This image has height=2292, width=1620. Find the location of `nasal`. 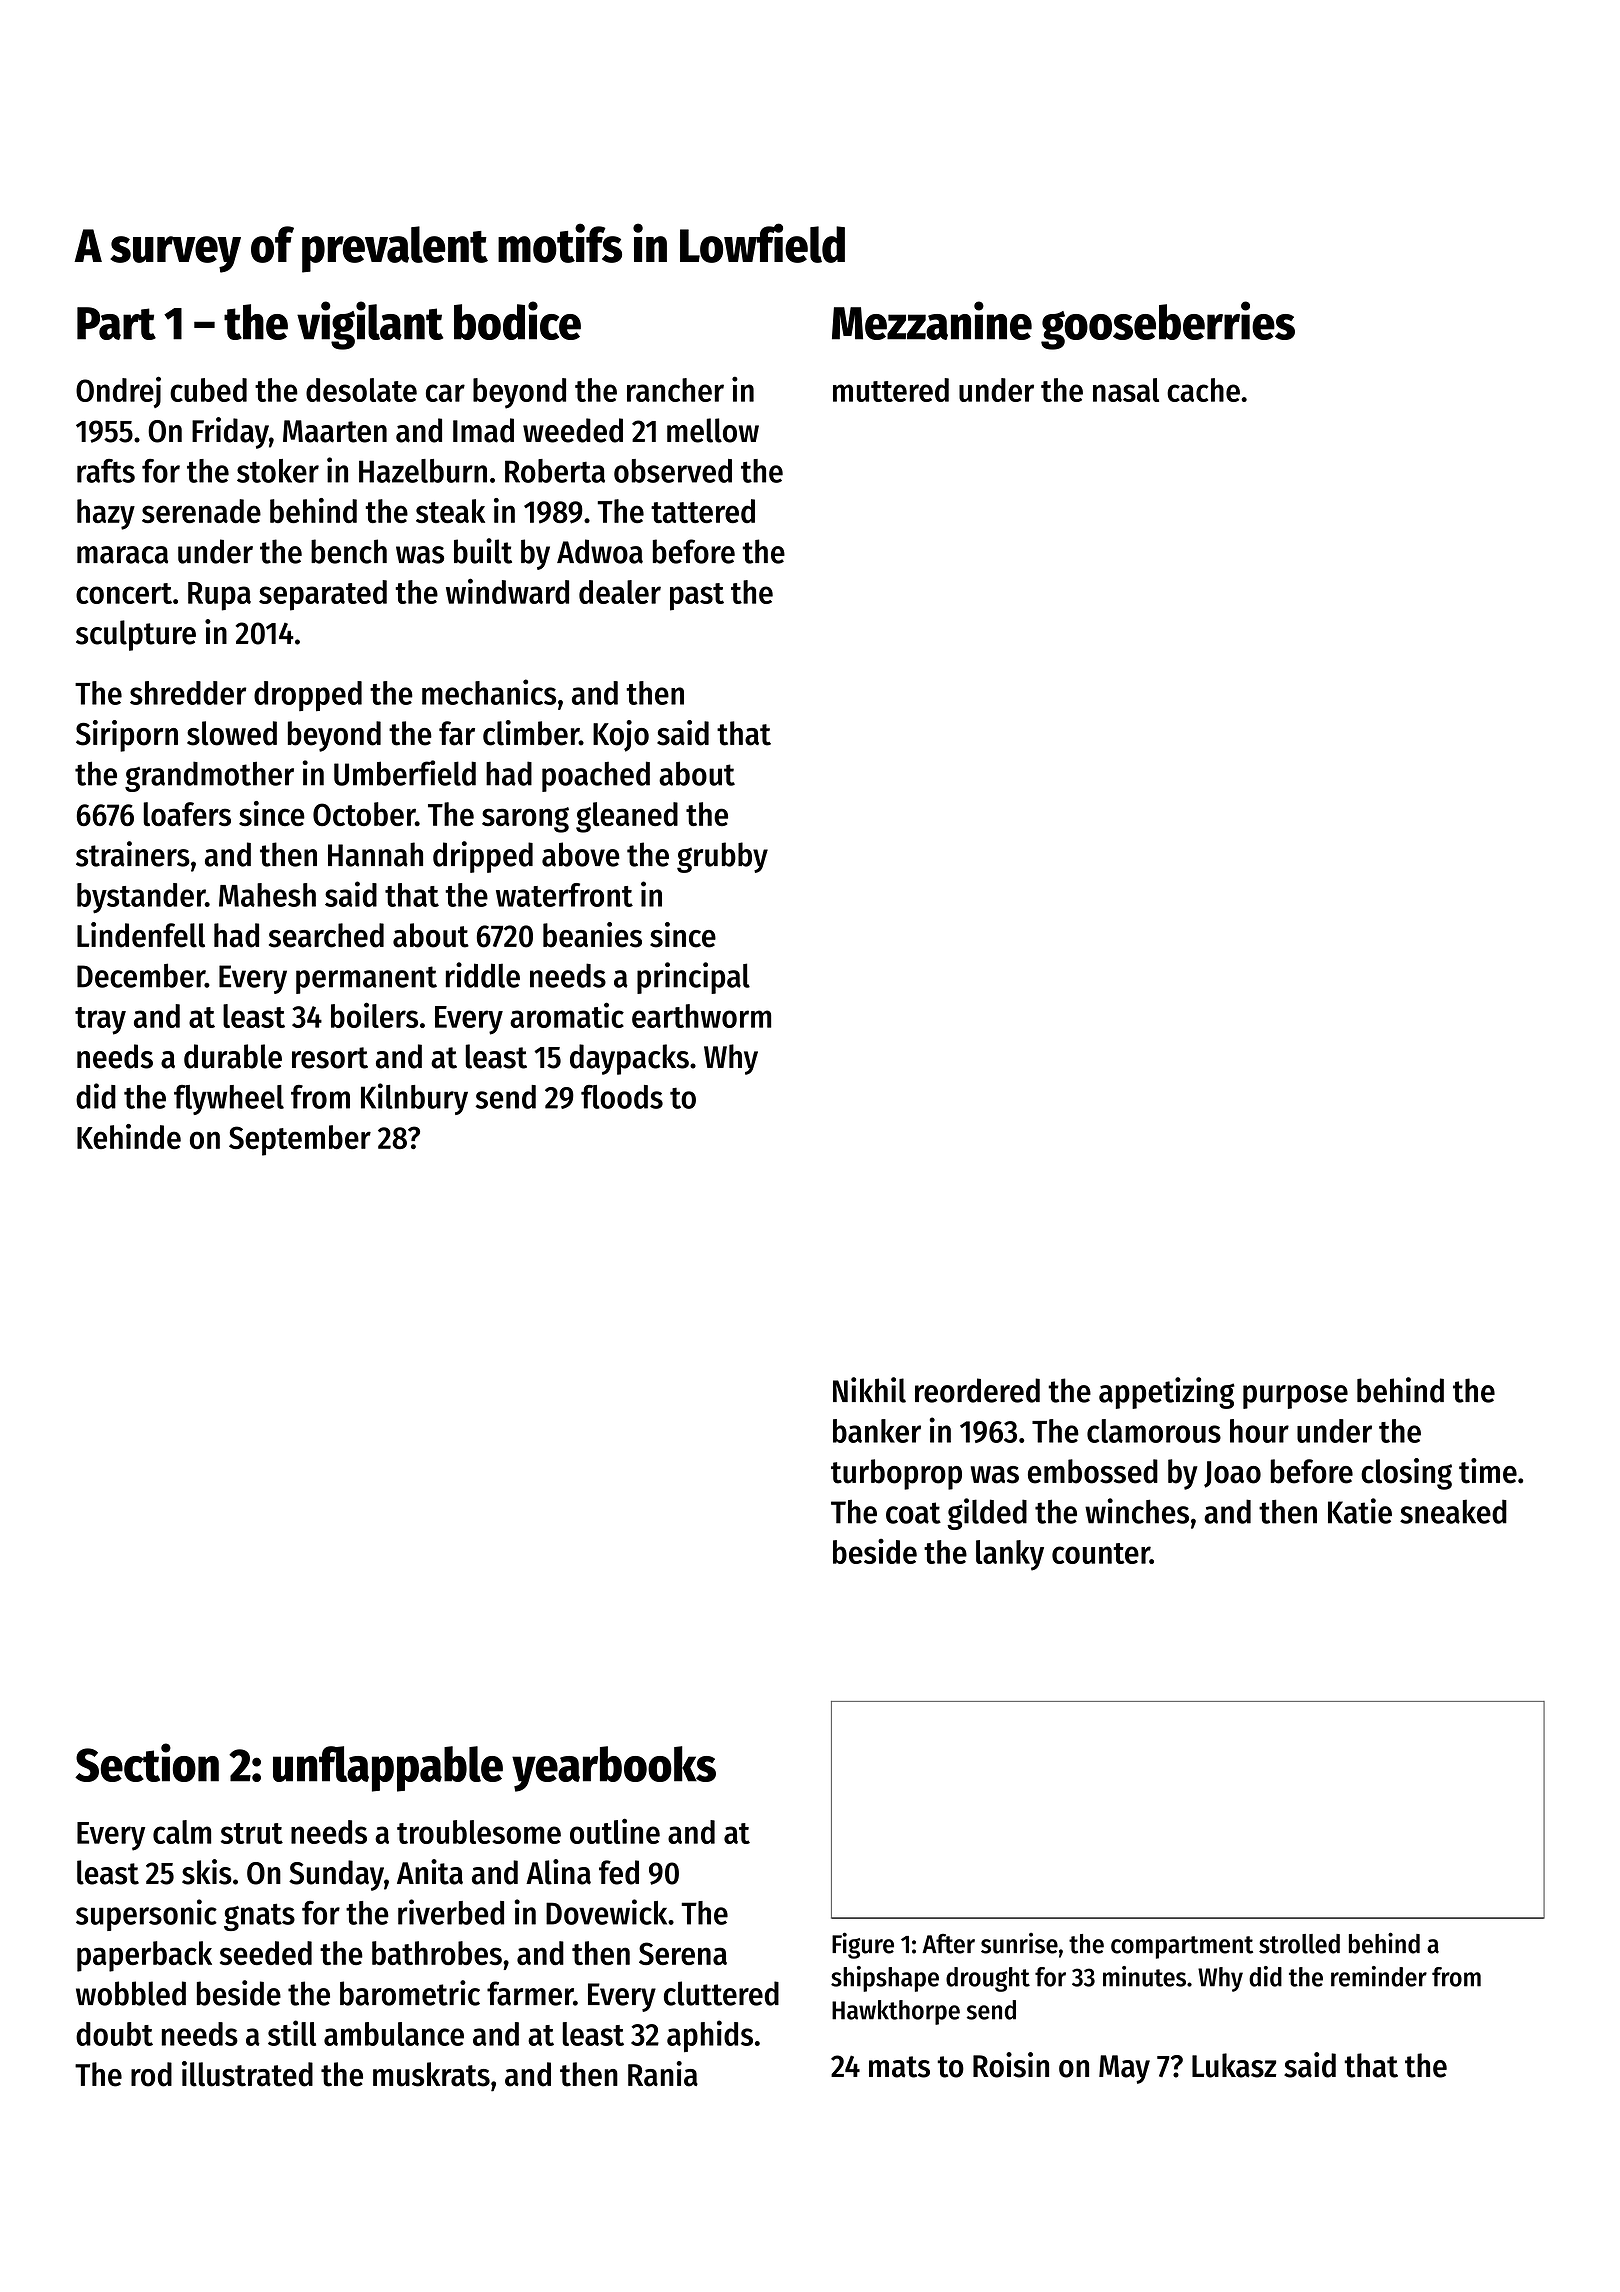

nasal is located at coordinates (1126, 390).
